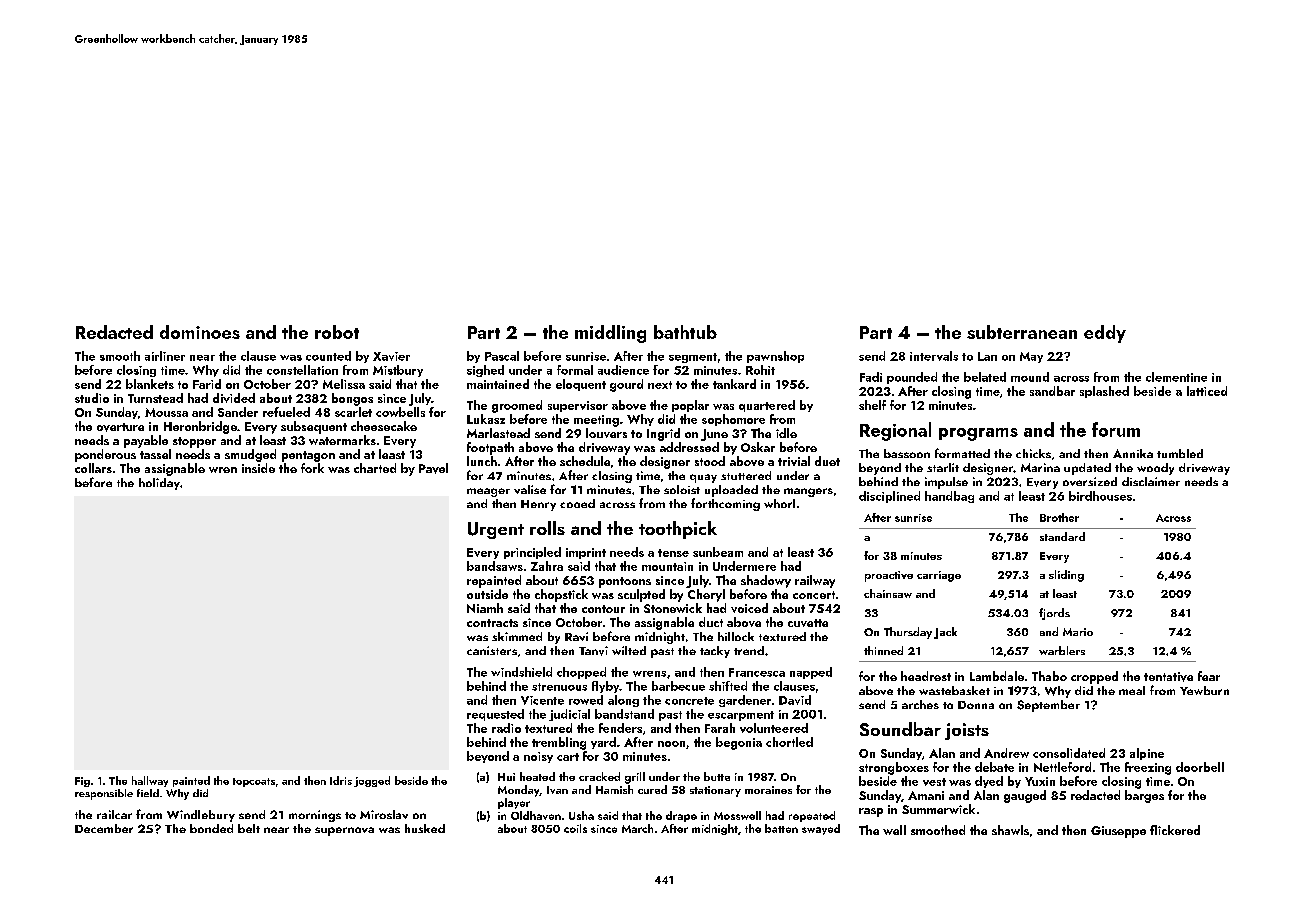 The image size is (1308, 924). Describe the element at coordinates (610, 334) in the screenshot. I see `middling` at that location.
